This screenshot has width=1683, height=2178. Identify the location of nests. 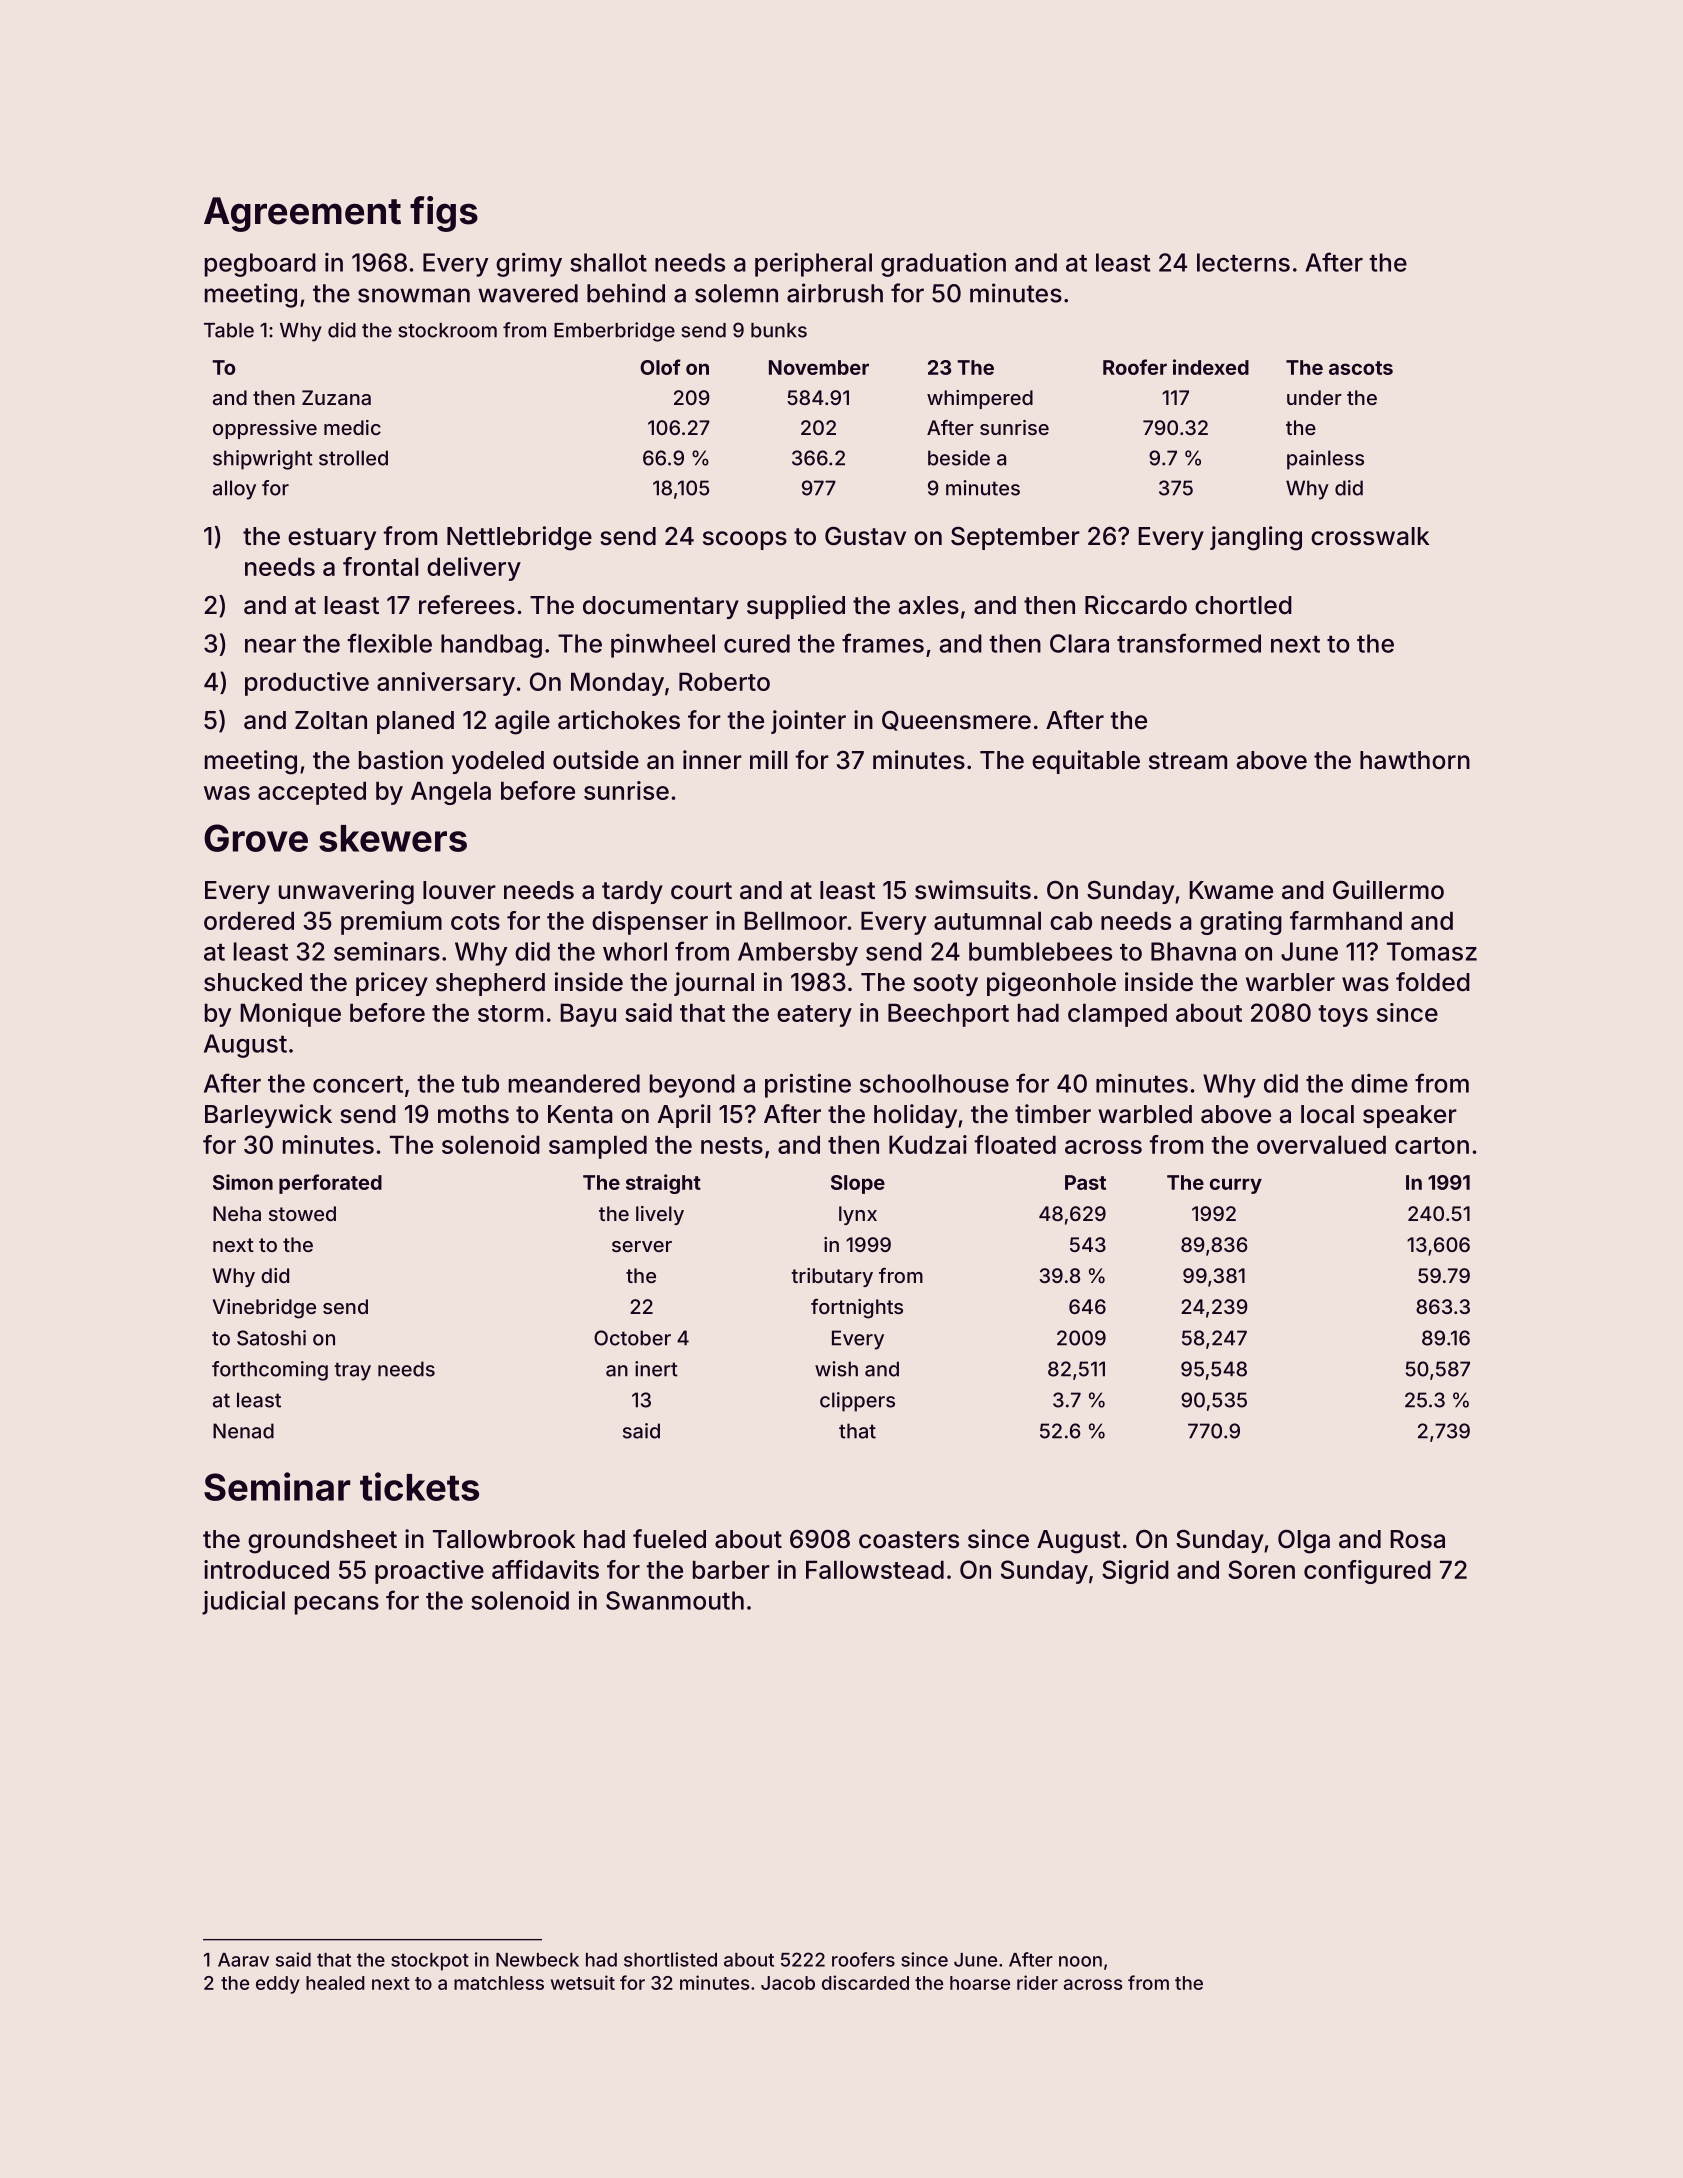
(732, 1145).
